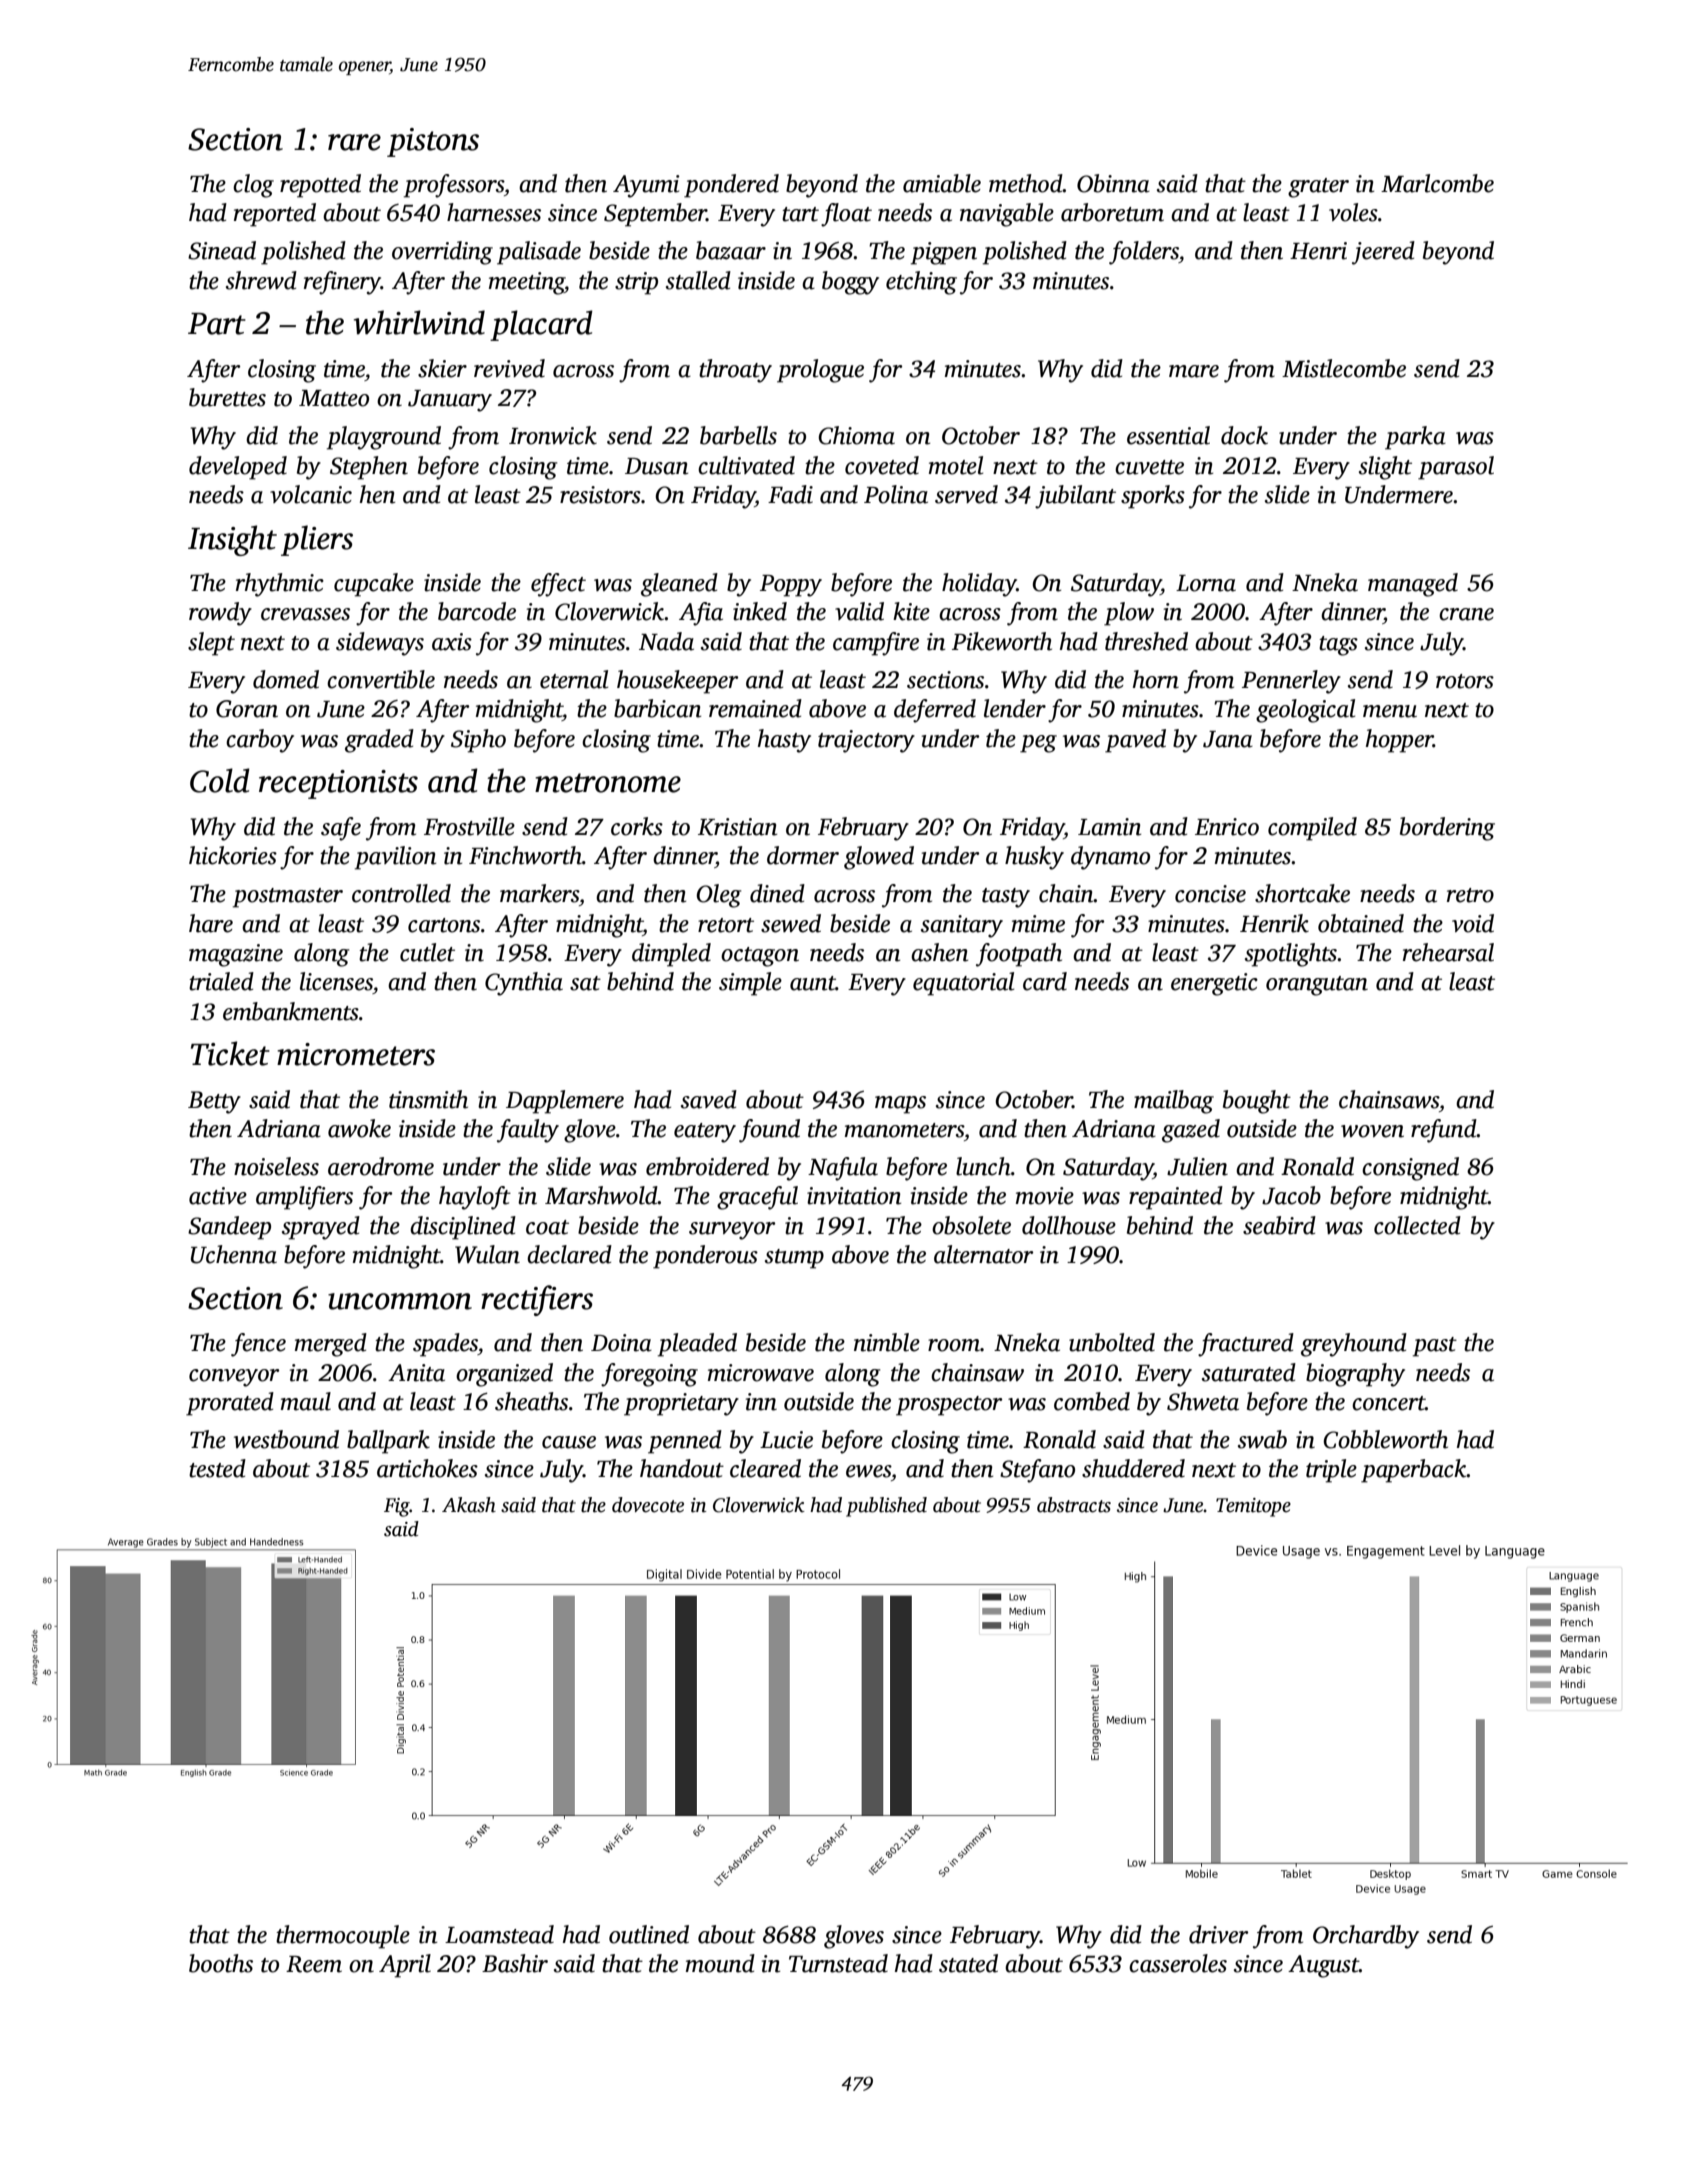 The image size is (1683, 2178). What do you see at coordinates (1414, 1471) in the image?
I see `paperback` at bounding box center [1414, 1471].
